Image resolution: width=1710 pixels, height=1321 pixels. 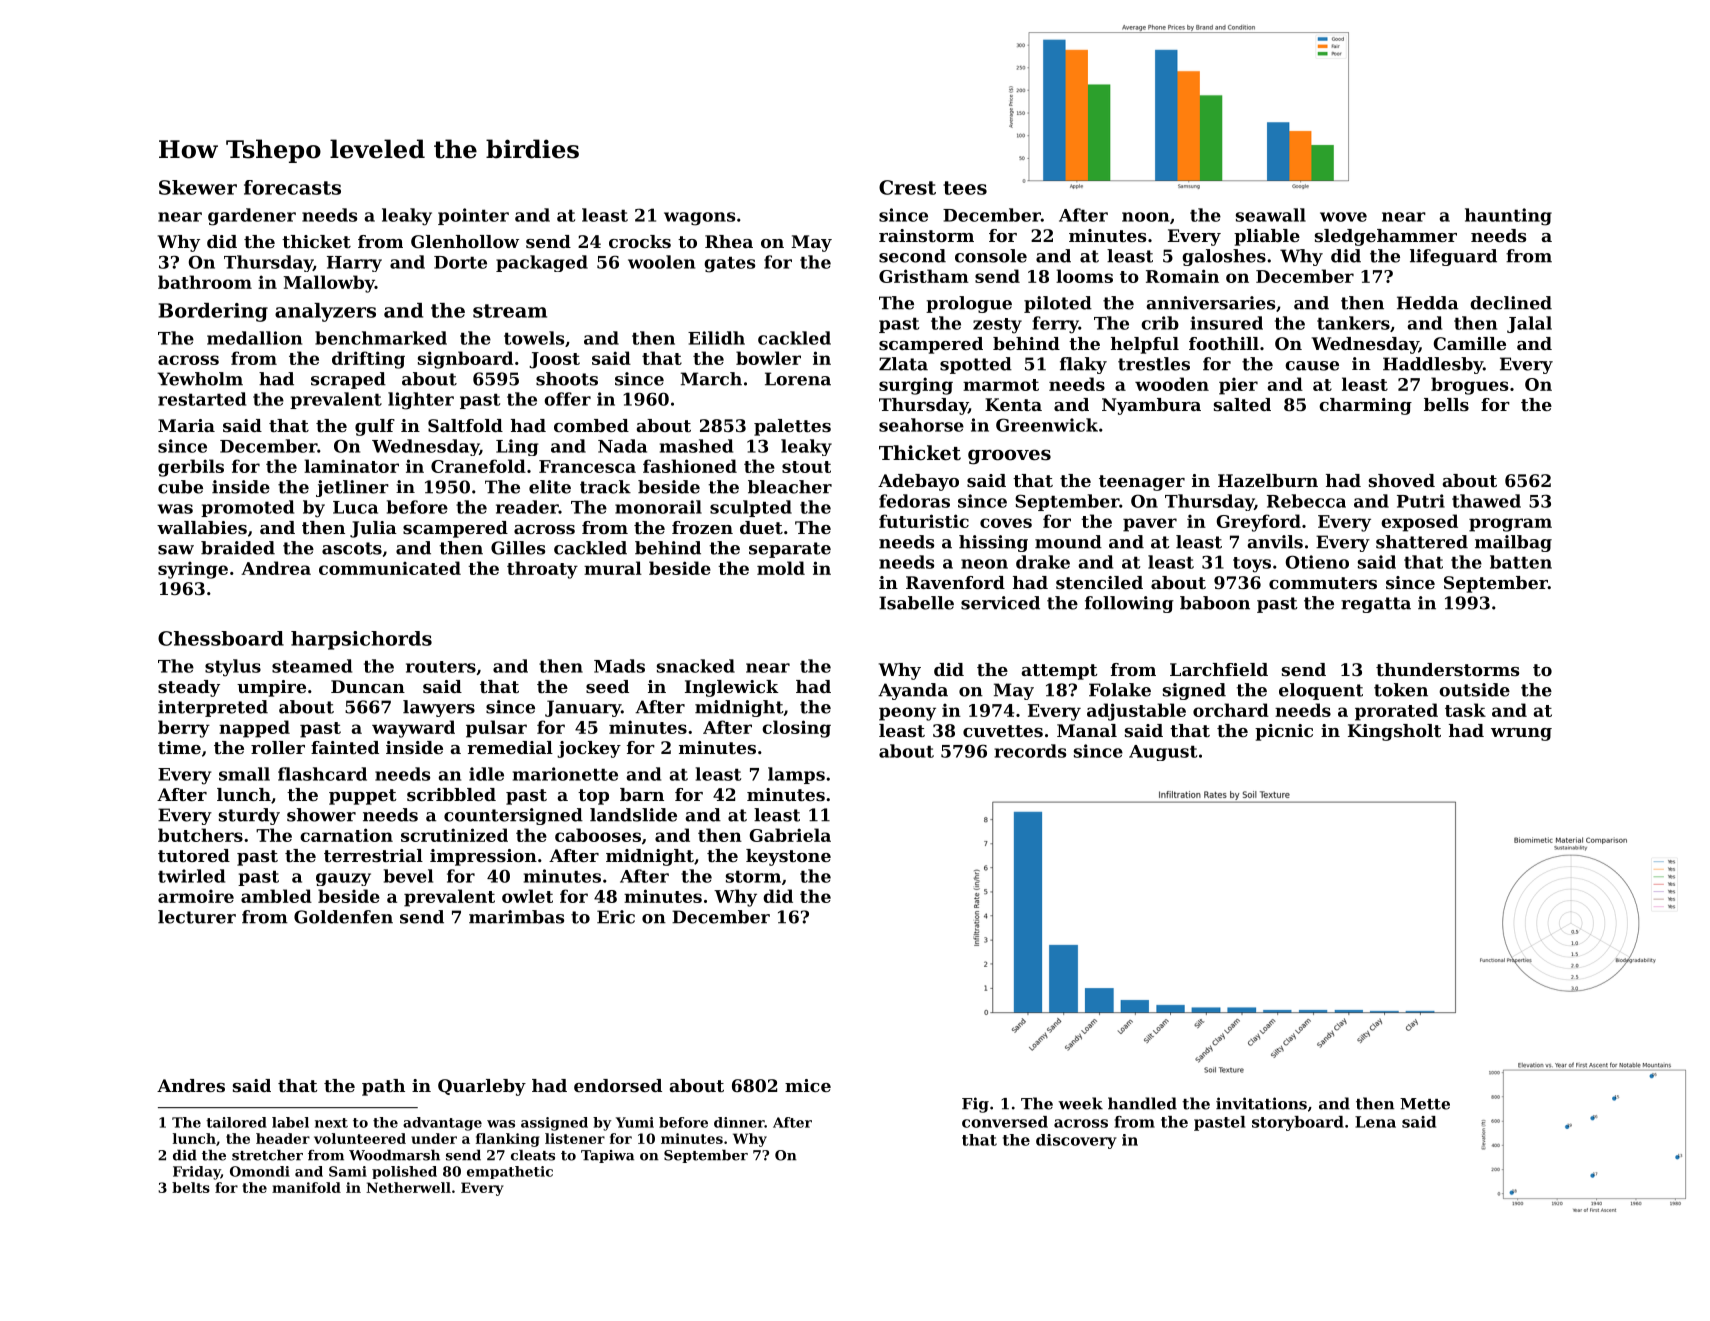 I want to click on outside, so click(x=1474, y=690).
